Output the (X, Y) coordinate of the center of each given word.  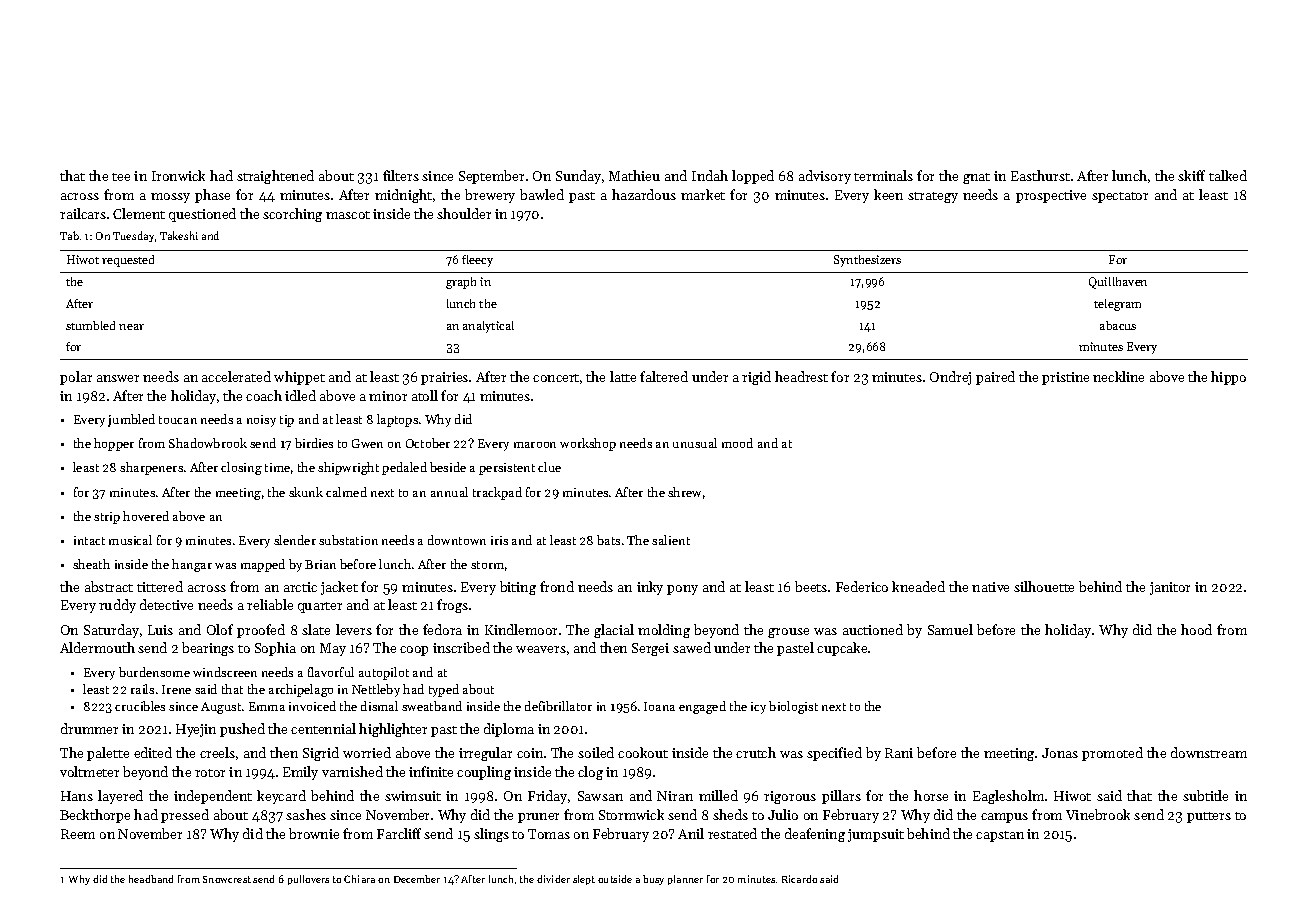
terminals (883, 175)
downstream (1209, 752)
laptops (397, 420)
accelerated (236, 376)
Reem (78, 834)
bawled (542, 194)
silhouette (1044, 586)
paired (995, 378)
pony (682, 590)
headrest (801, 376)
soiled (596, 752)
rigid (756, 378)
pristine (1065, 378)
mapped (263, 565)
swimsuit (413, 796)
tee (121, 177)
